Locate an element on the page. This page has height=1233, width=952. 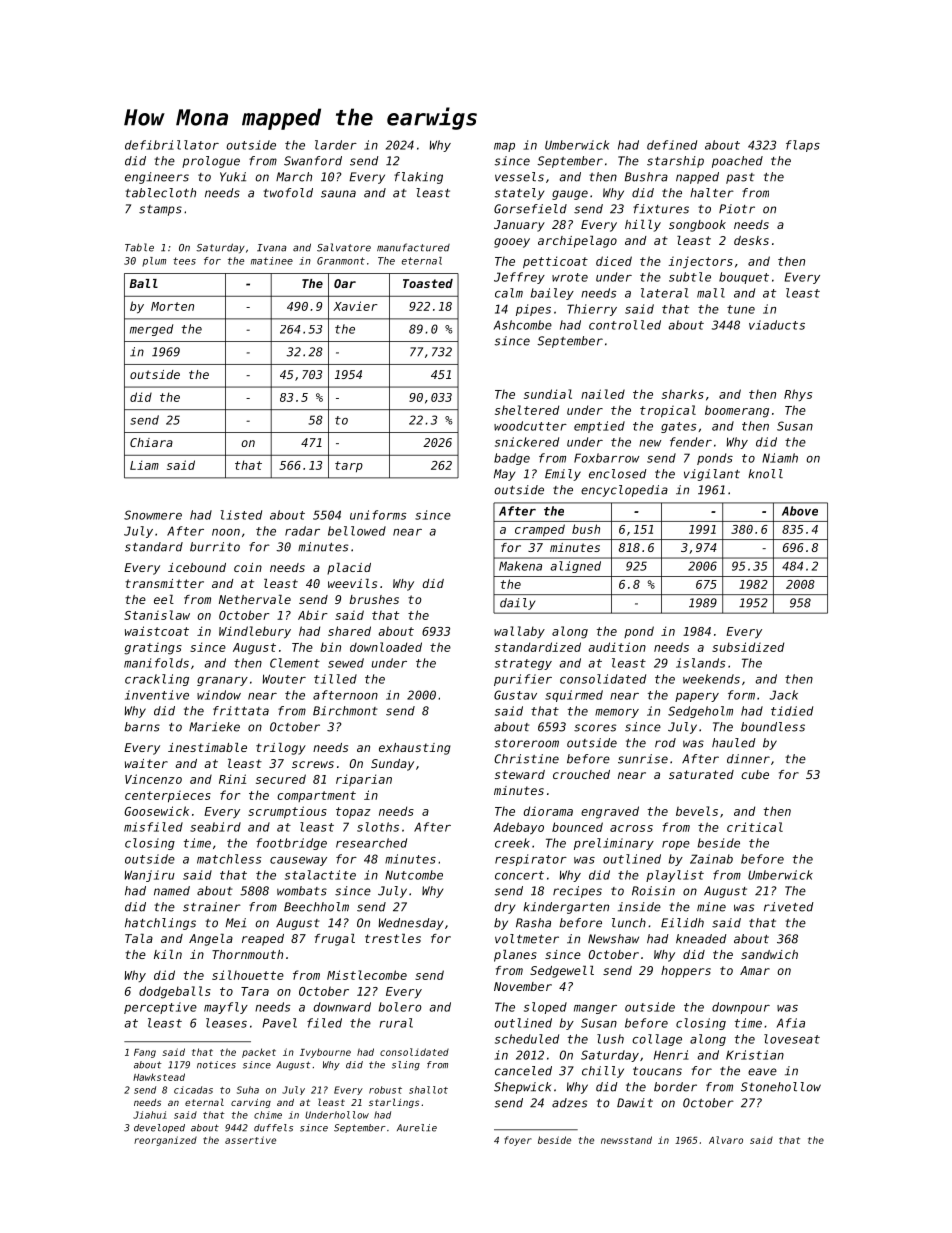
Rasha is located at coordinates (533, 923).
